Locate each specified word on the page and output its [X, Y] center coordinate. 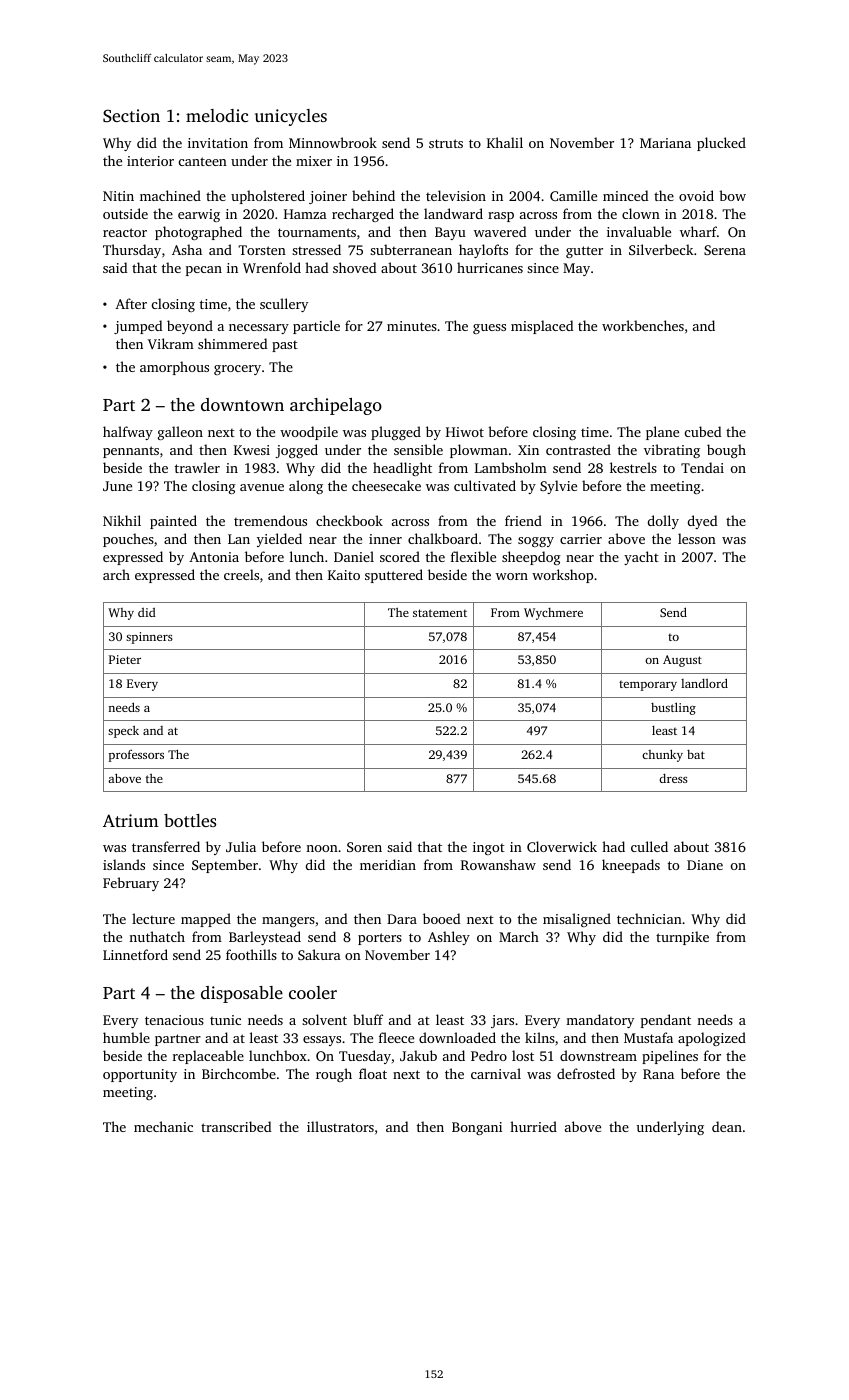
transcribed [236, 1126]
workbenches [643, 325]
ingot [489, 848]
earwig [199, 215]
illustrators [340, 1126]
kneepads [631, 866]
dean [727, 1126]
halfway [128, 433]
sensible [418, 449]
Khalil [505, 142]
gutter [584, 252]
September [225, 866]
